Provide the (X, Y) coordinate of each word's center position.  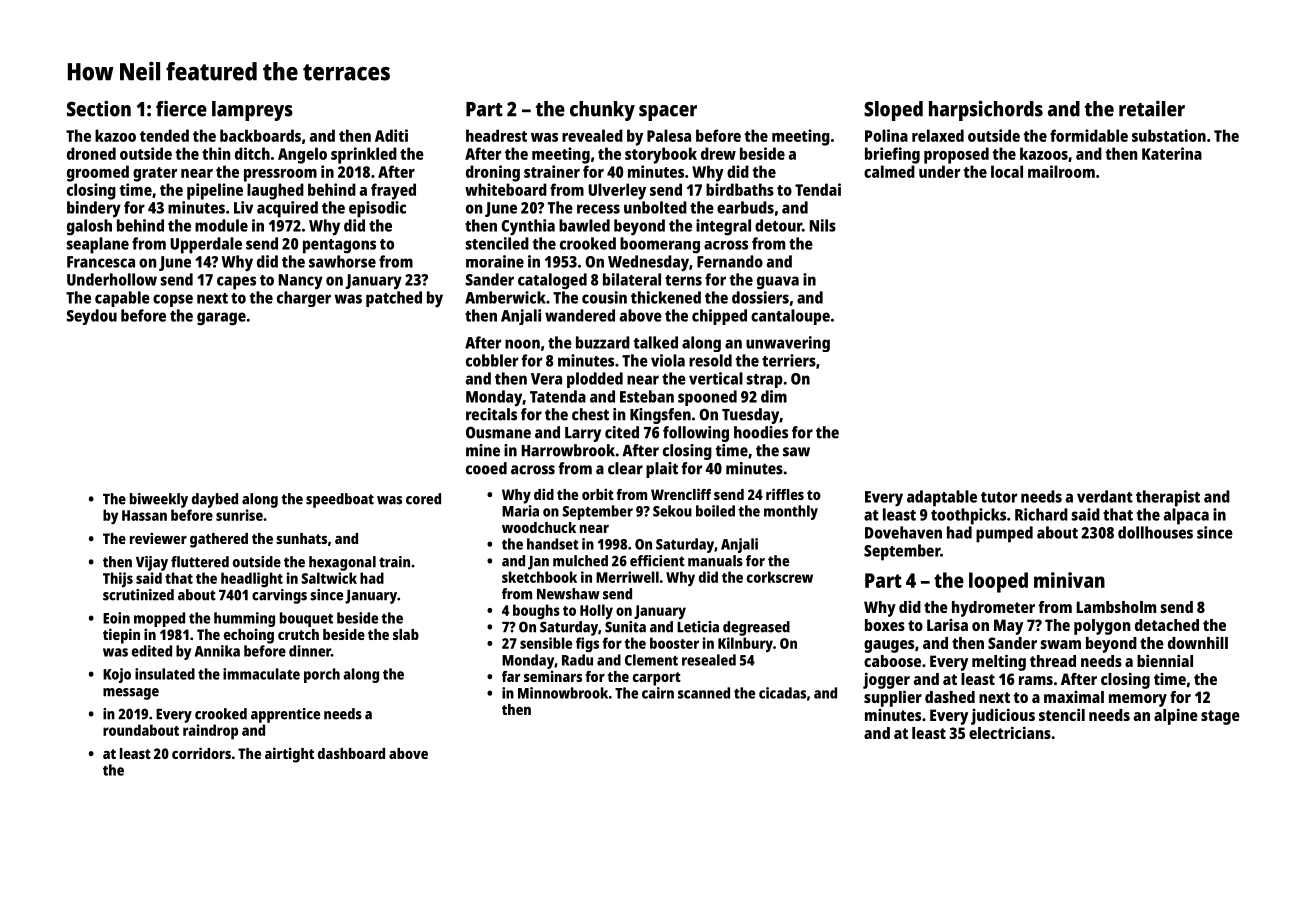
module (221, 225)
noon (522, 344)
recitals (491, 414)
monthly (791, 512)
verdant (1105, 496)
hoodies (761, 432)
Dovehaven (903, 532)
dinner (310, 651)
